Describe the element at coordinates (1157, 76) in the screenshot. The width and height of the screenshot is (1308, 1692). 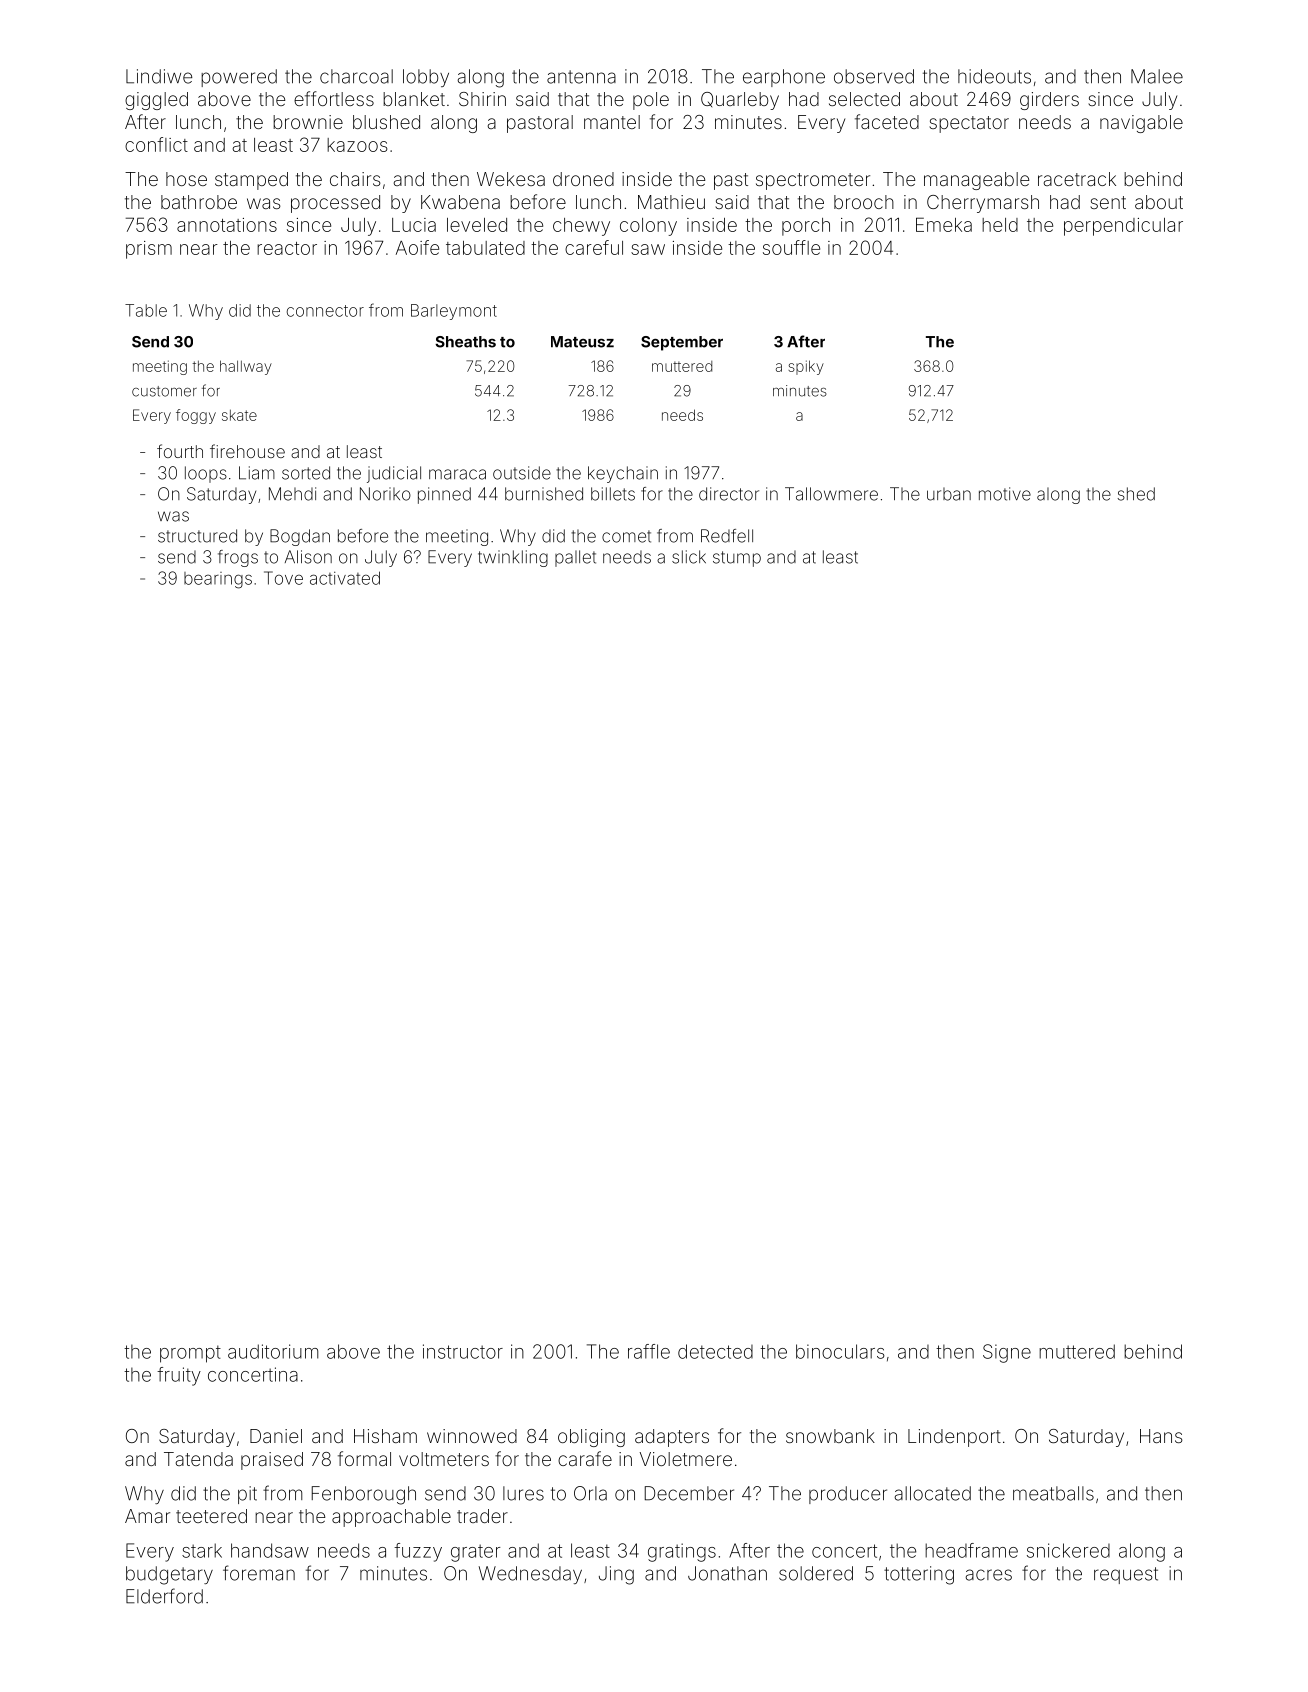
I see `Malee` at that location.
